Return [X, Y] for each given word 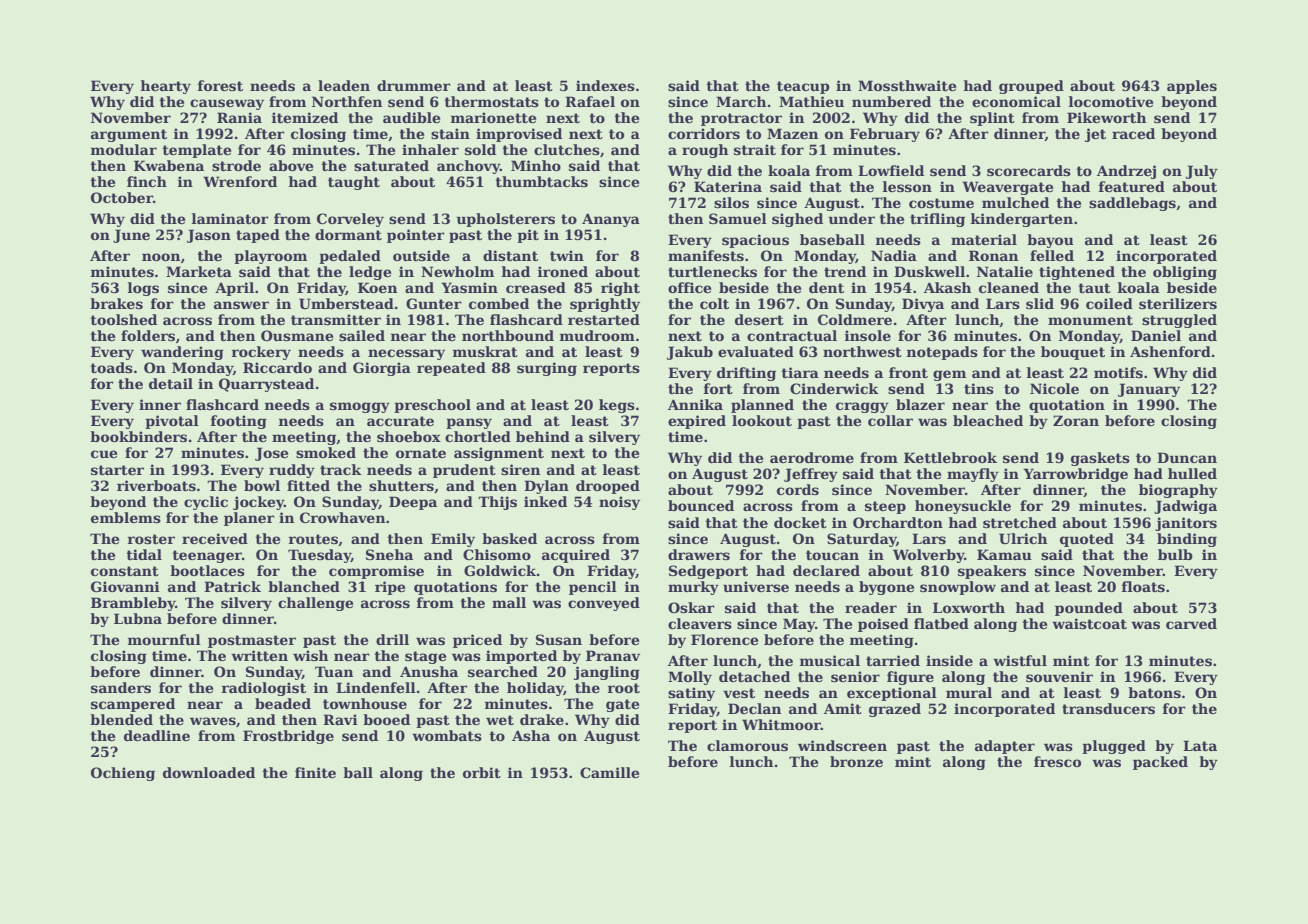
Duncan [1187, 457]
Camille [609, 772]
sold [480, 149]
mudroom [597, 335]
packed [1160, 763]
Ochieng [123, 774]
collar [890, 420]
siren [520, 469]
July [1202, 172]
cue [104, 454]
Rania [239, 117]
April [234, 289]
